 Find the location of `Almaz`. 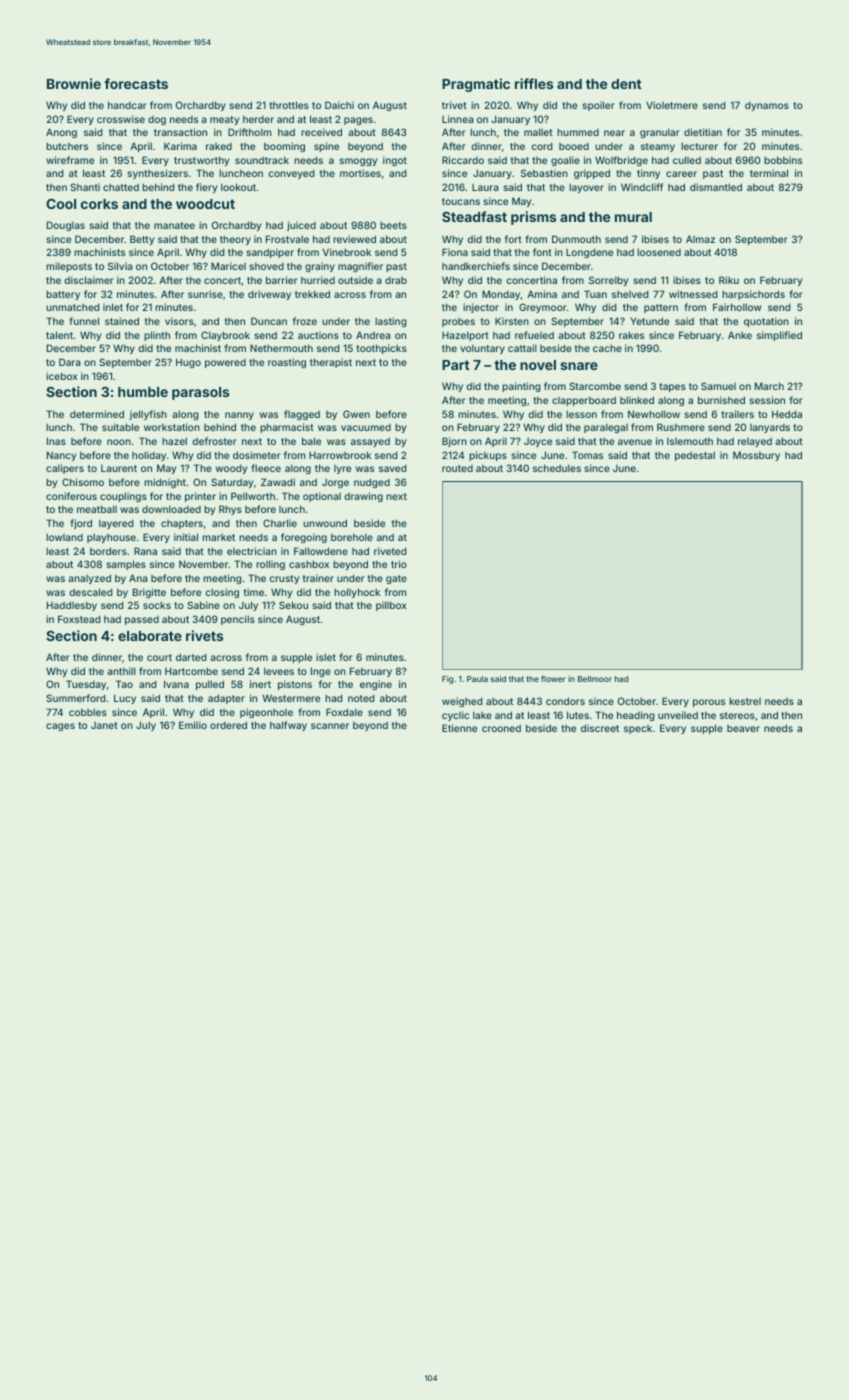

Almaz is located at coordinates (700, 239).
